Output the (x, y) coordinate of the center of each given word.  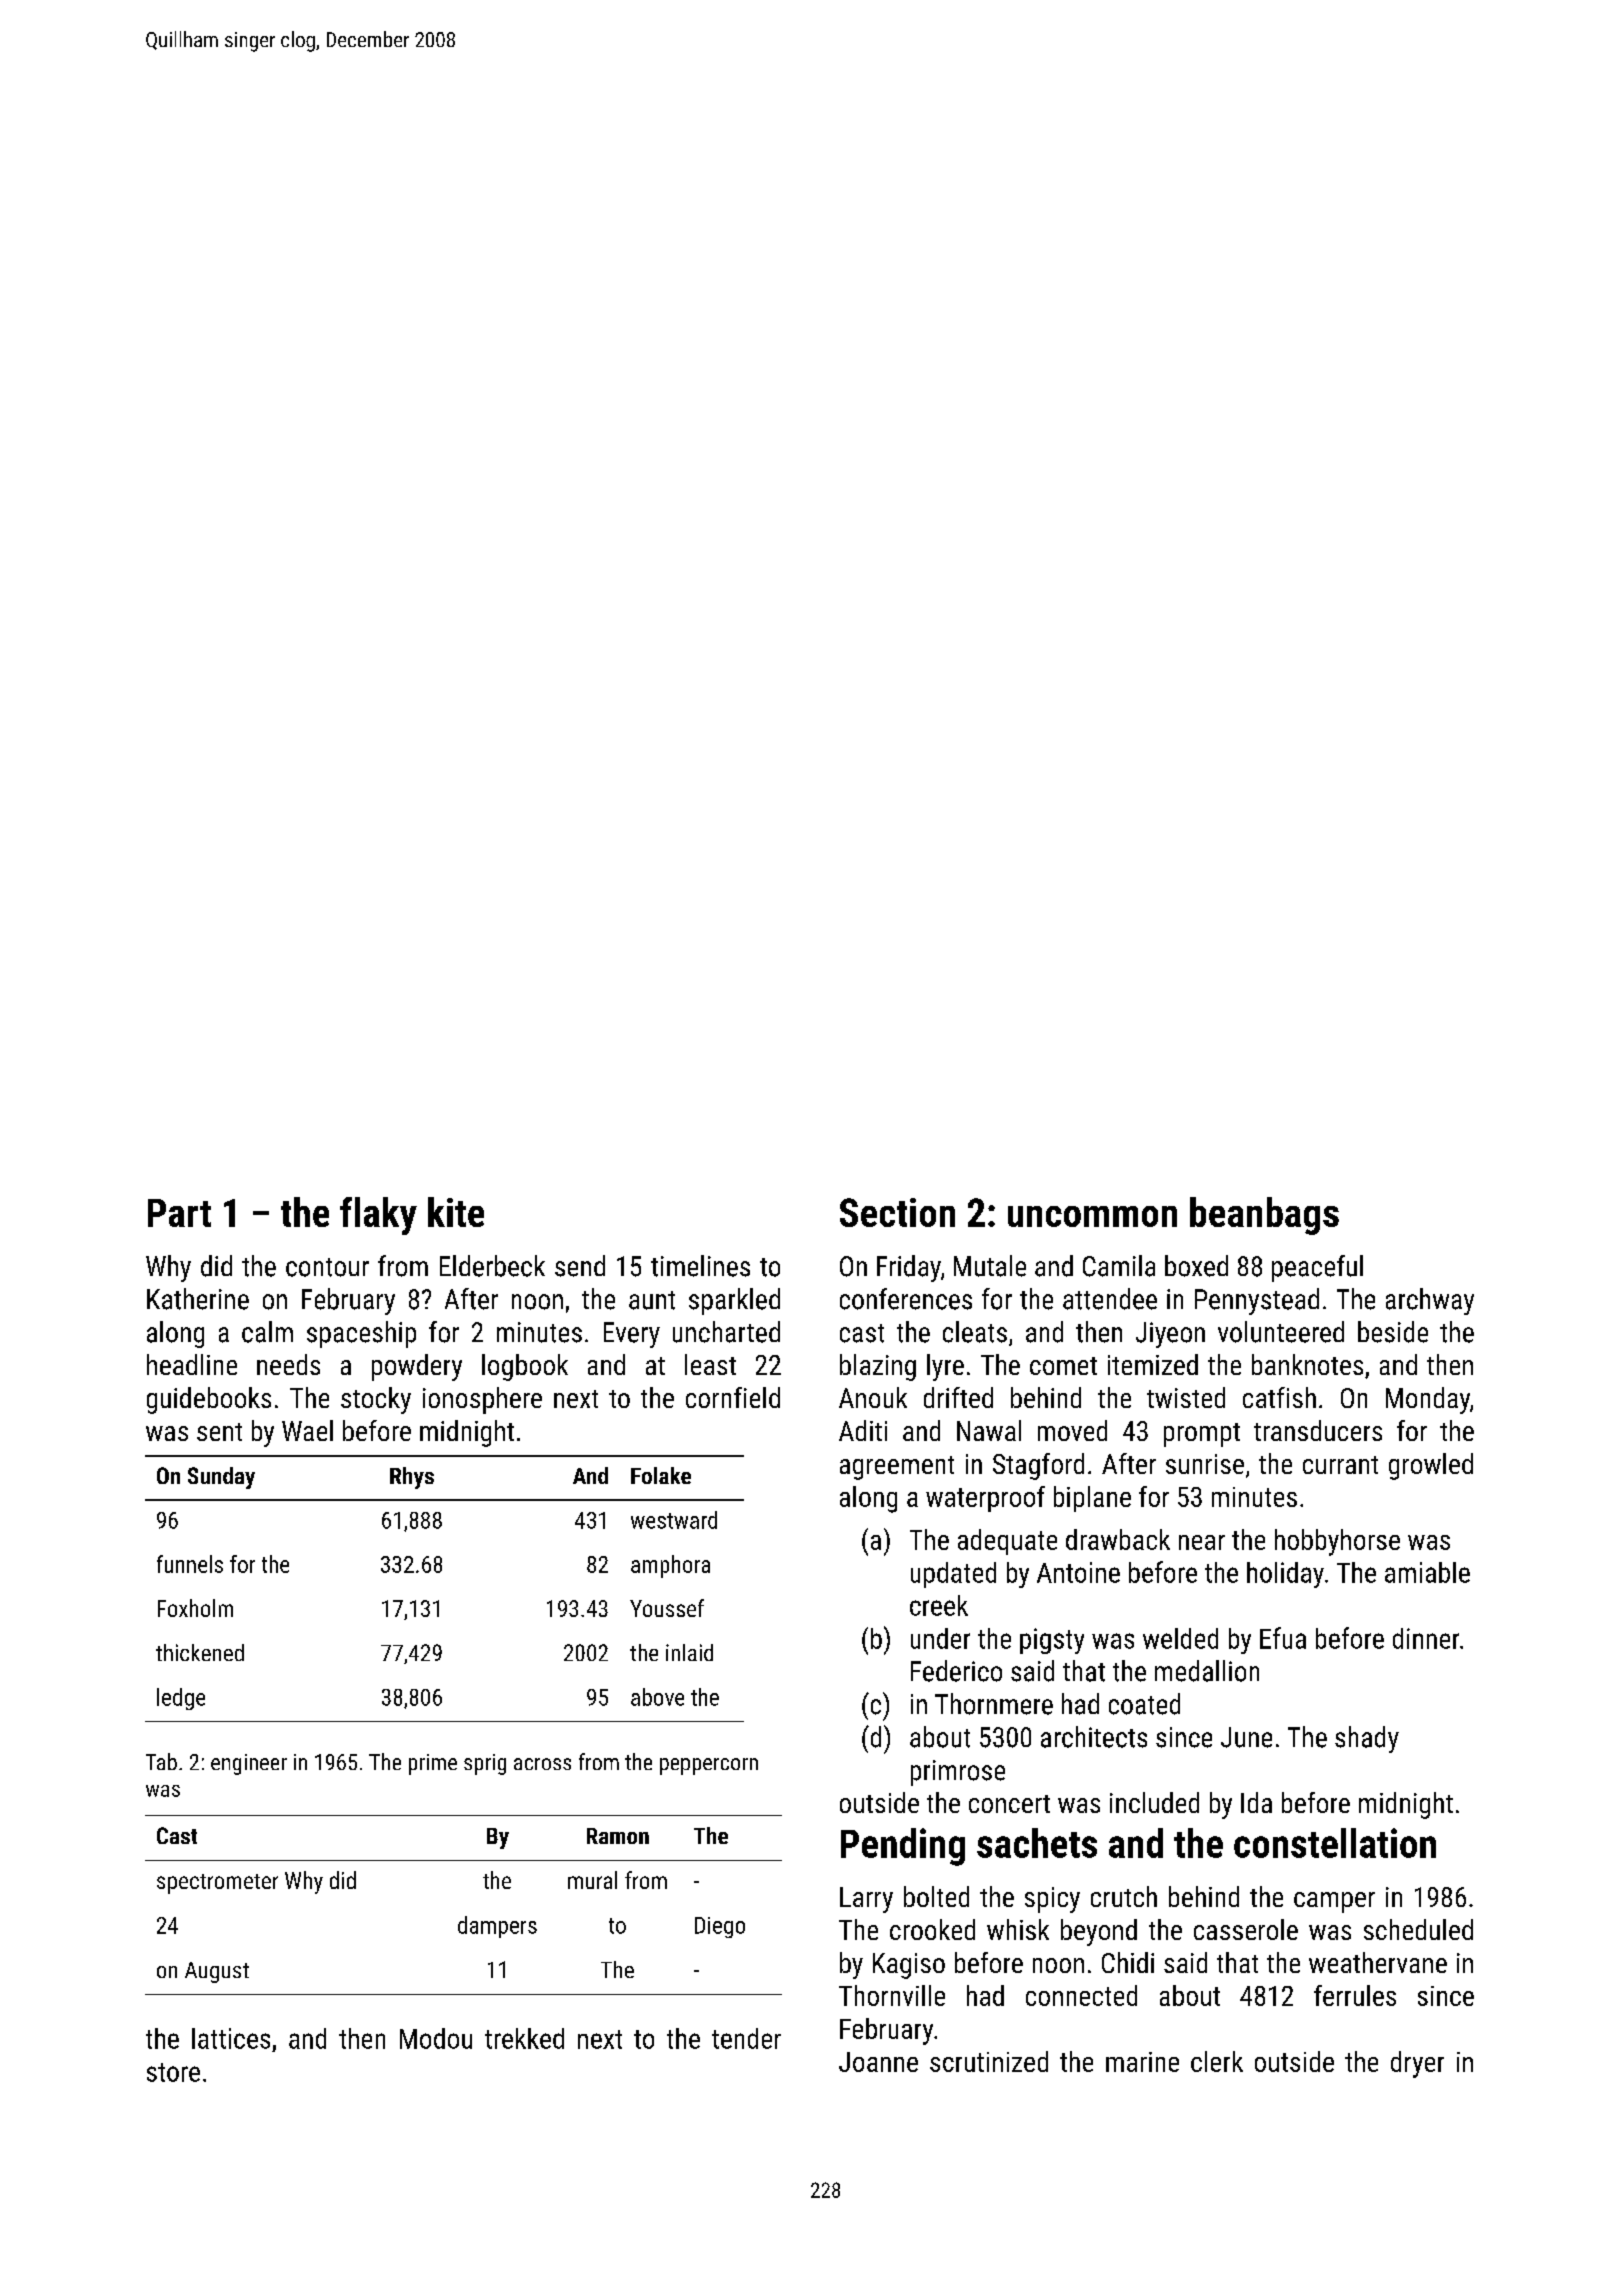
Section (897, 1212)
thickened (200, 1652)
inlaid (689, 1652)
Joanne (878, 2062)
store (173, 2072)
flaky (378, 1216)
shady (1367, 1739)
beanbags (1264, 1216)
